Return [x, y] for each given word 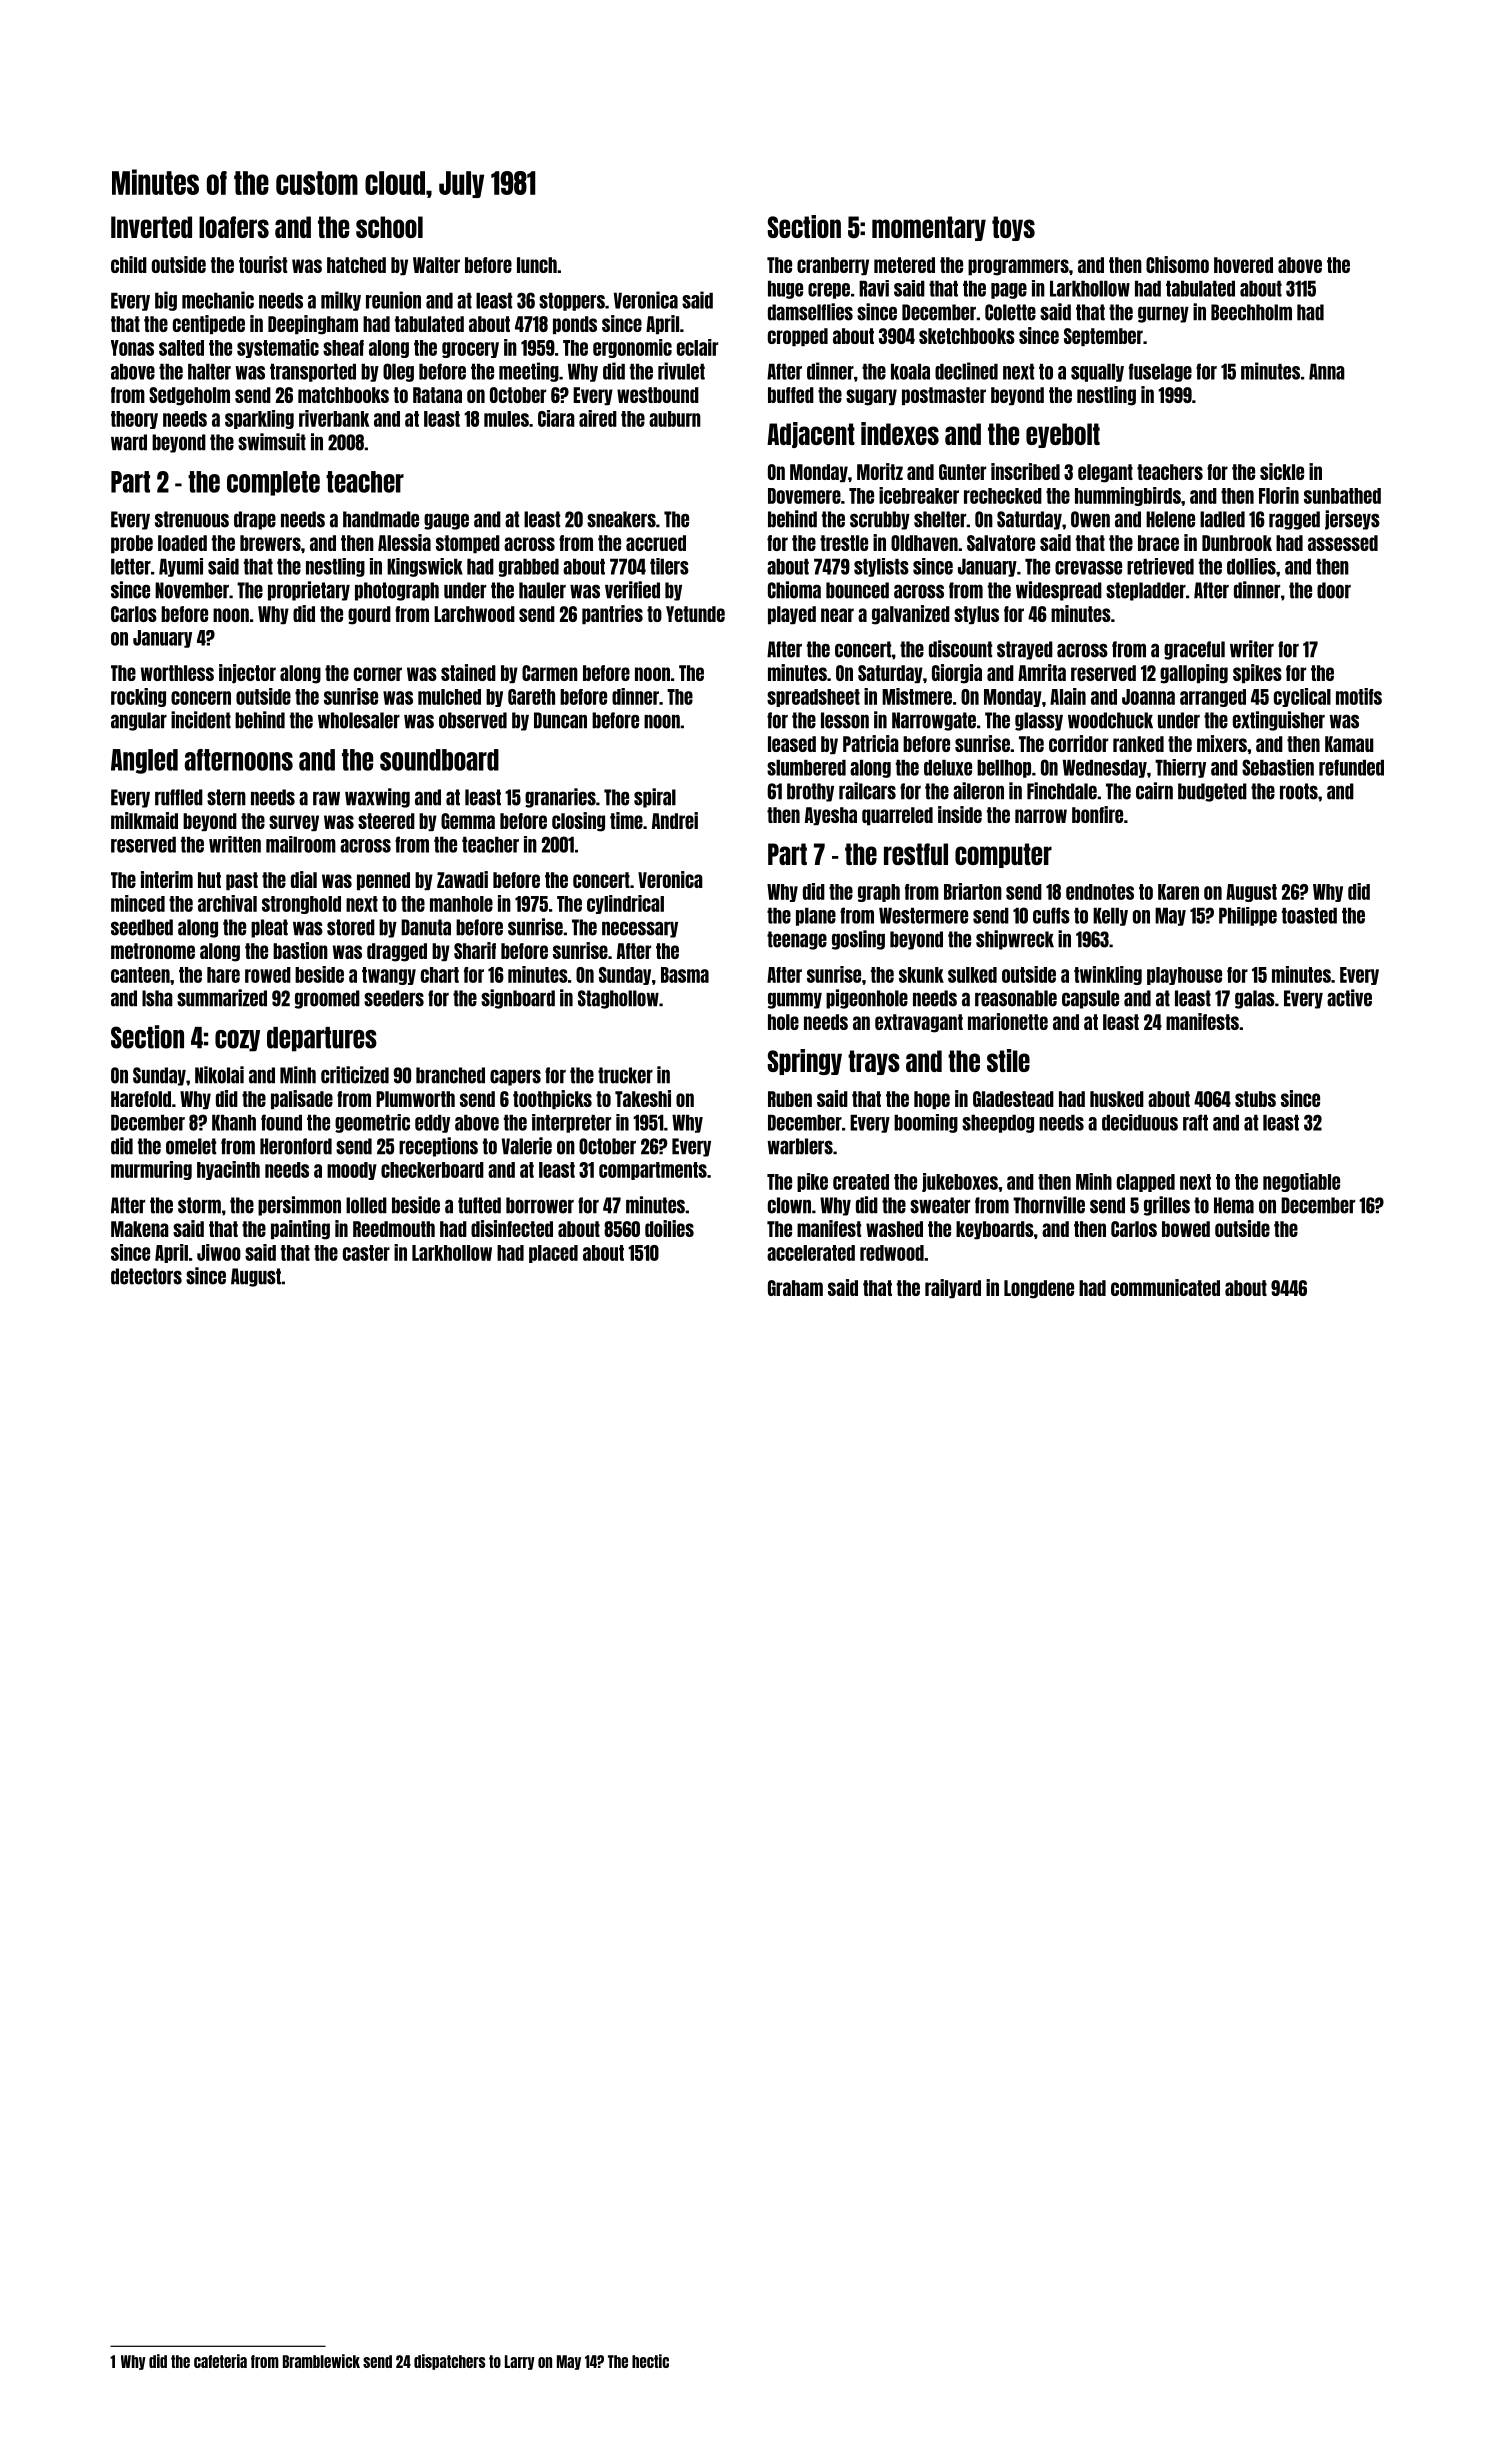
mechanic [218, 300]
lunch [537, 265]
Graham [795, 1288]
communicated [1165, 1287]
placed [553, 1254]
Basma [685, 975]
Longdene [1039, 1289]
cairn [1154, 791]
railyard [953, 1288]
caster [366, 1253]
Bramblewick [321, 2361]
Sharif [475, 950]
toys [1013, 228]
